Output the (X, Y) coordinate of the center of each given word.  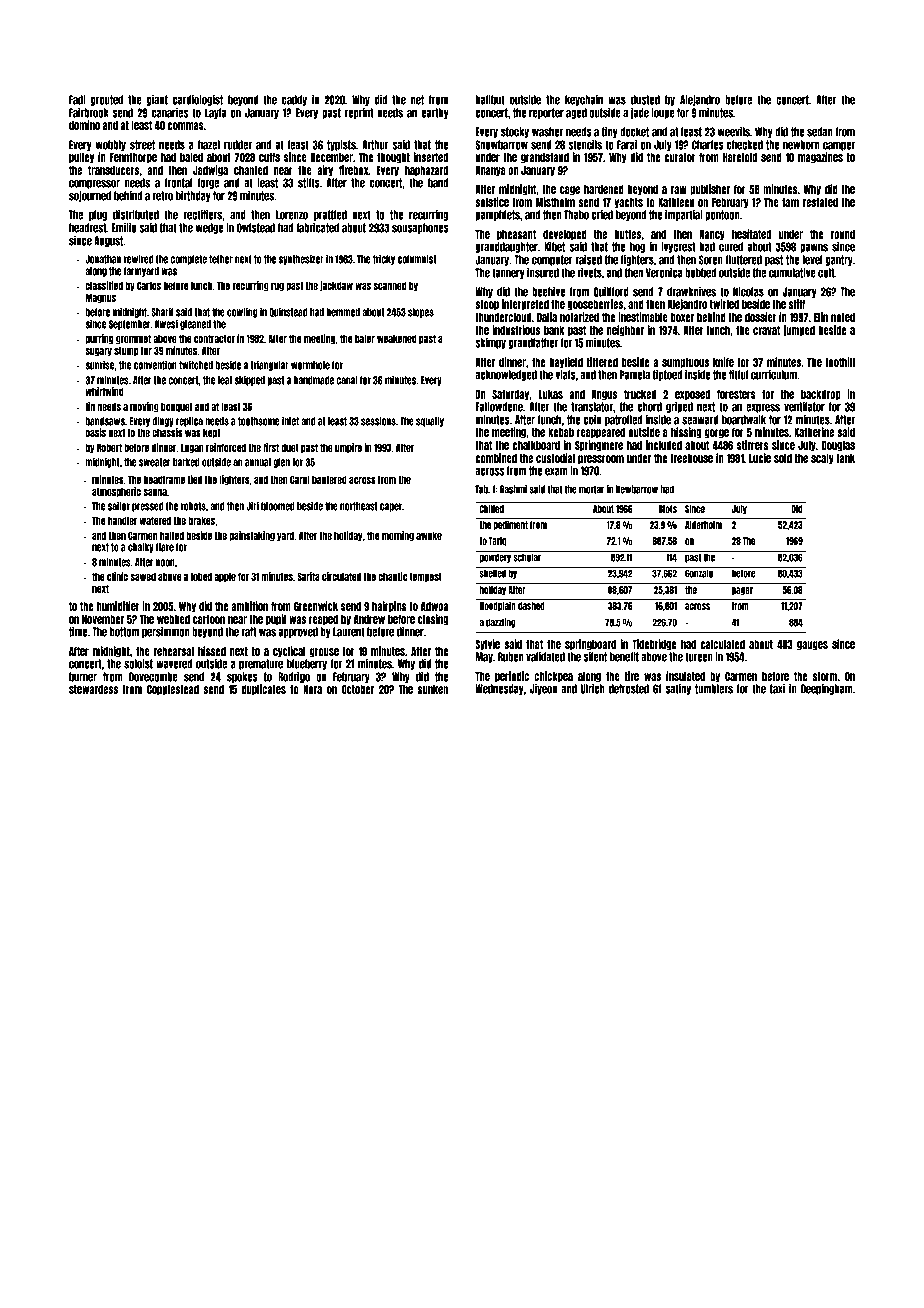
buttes (628, 234)
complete (189, 260)
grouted (107, 100)
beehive (548, 292)
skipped (249, 380)
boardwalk (744, 420)
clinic (117, 576)
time (78, 632)
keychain (584, 100)
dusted (645, 100)
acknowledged (506, 375)
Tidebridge (654, 645)
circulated (341, 576)
